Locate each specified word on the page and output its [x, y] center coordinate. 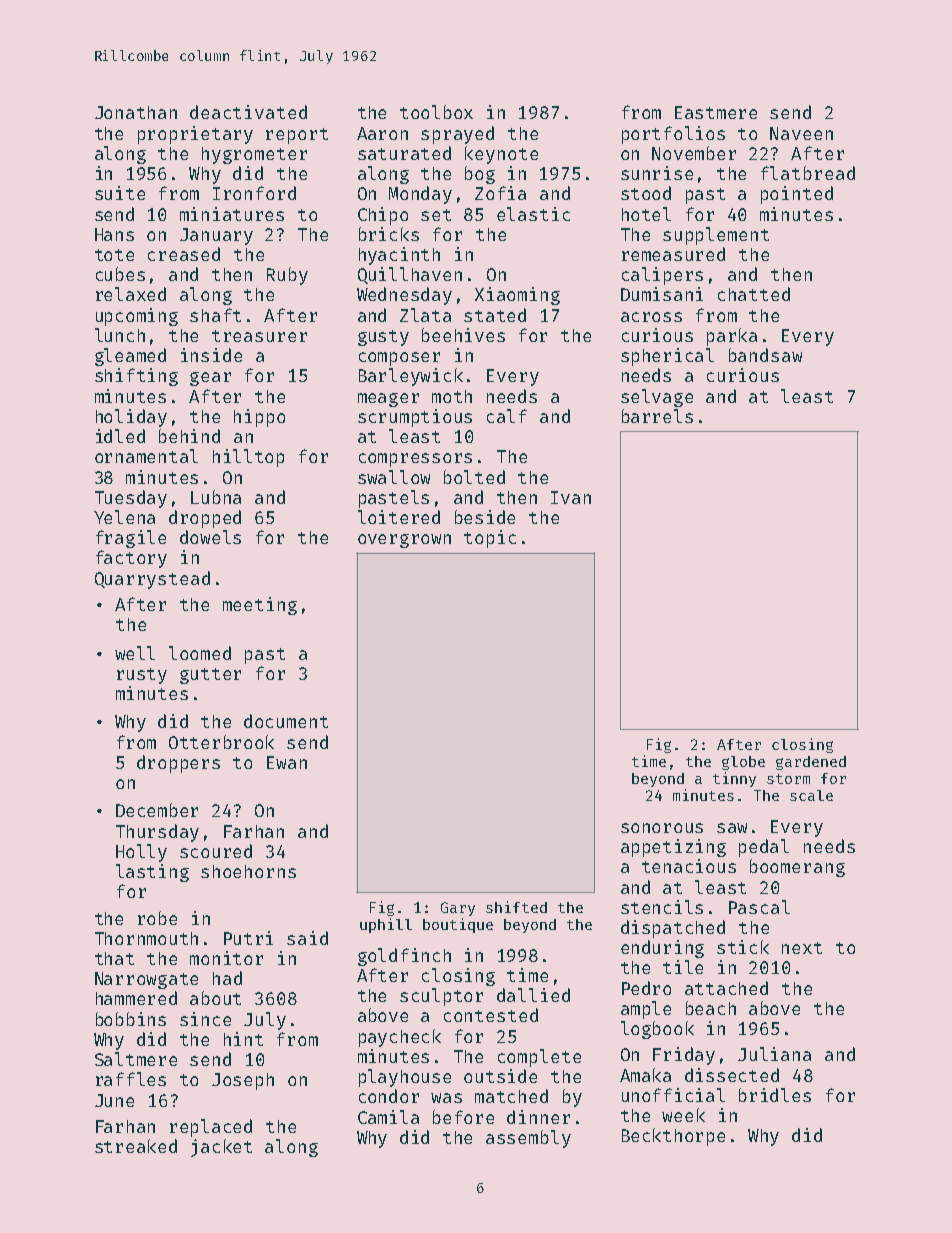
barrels [657, 416]
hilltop [248, 458]
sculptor [441, 997]
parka [732, 337]
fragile [131, 539]
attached [726, 988]
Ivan [571, 497]
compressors [415, 460]
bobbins [131, 1019]
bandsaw [765, 355]
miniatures [232, 214]
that [114, 958]
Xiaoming [517, 296]
